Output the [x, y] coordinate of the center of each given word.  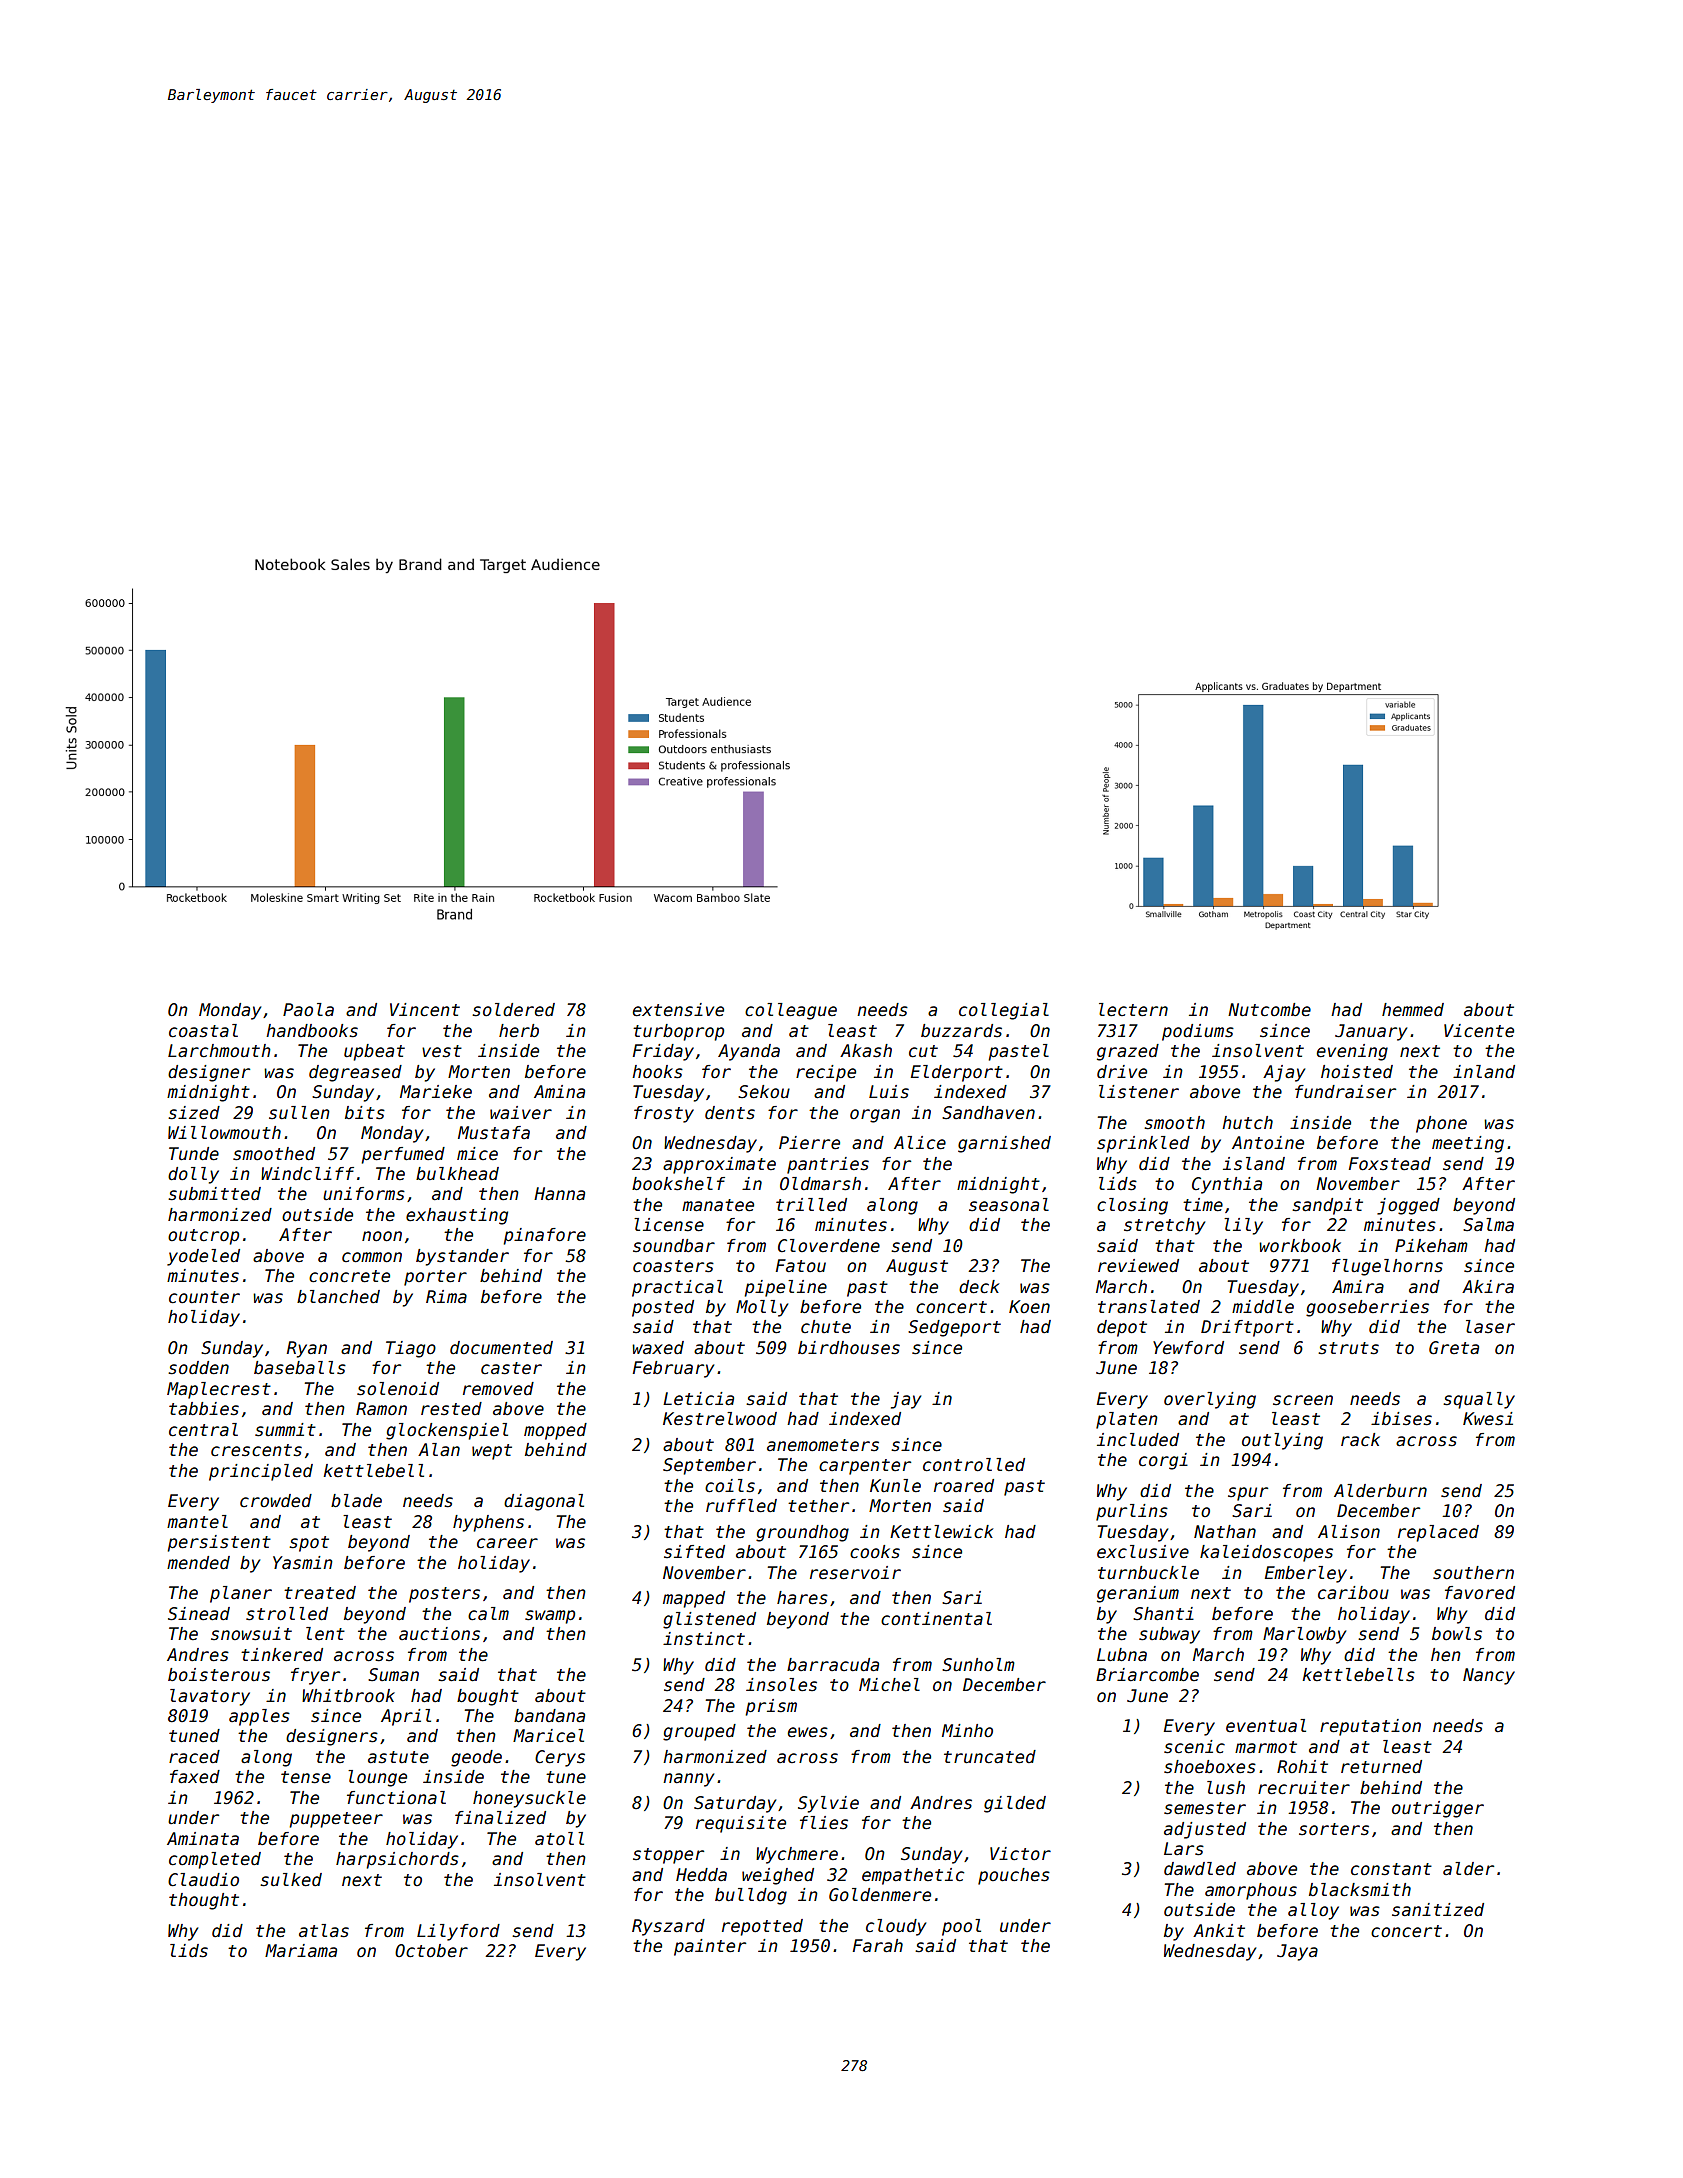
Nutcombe [1269, 1010]
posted [663, 1308]
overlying [1210, 1400]
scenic [1194, 1747]
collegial [1004, 1011]
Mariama [301, 1951]
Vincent [425, 1010]
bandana [549, 1716]
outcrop [203, 1237]
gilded [1015, 1804]
